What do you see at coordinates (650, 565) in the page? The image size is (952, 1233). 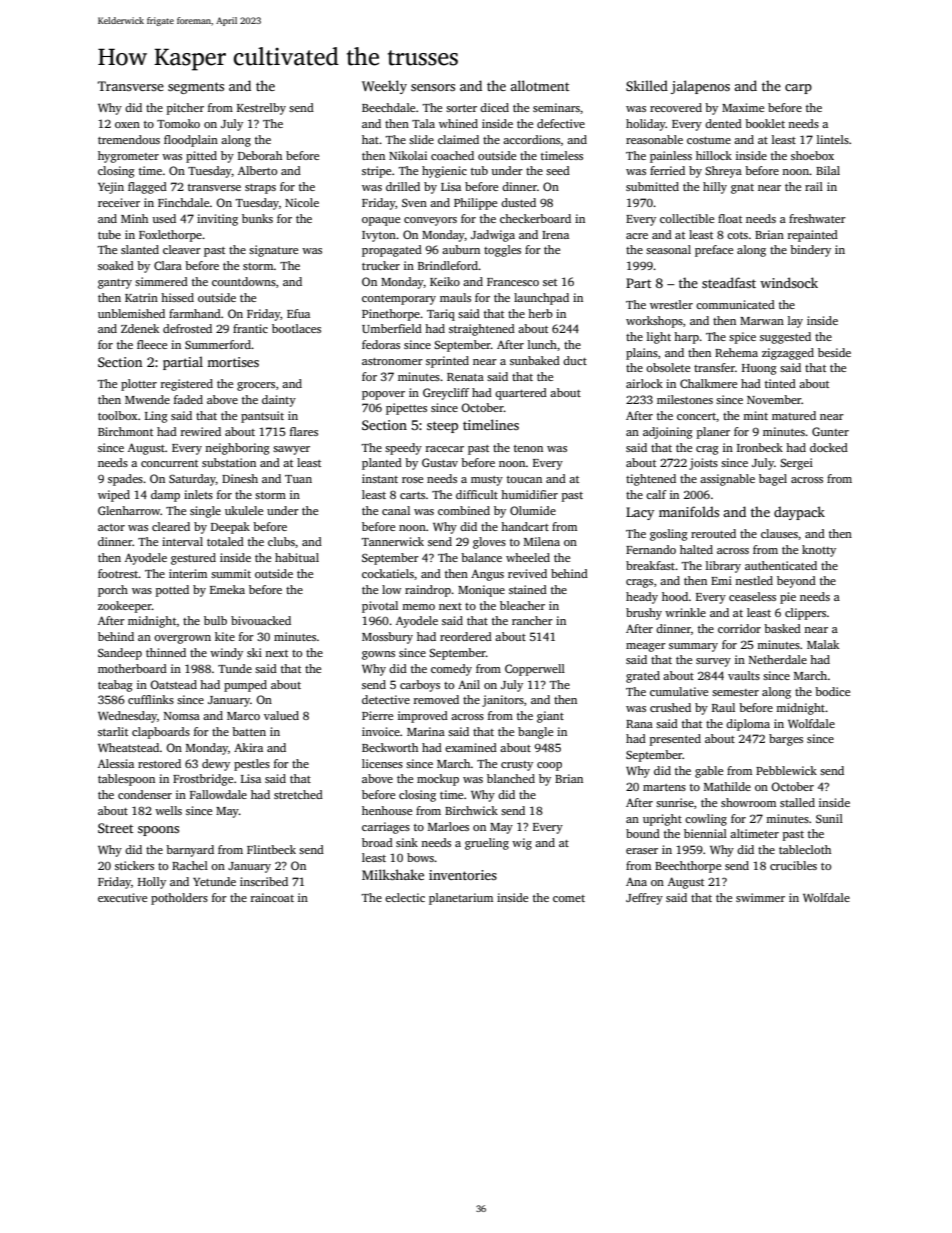 I see `breakfast` at bounding box center [650, 565].
